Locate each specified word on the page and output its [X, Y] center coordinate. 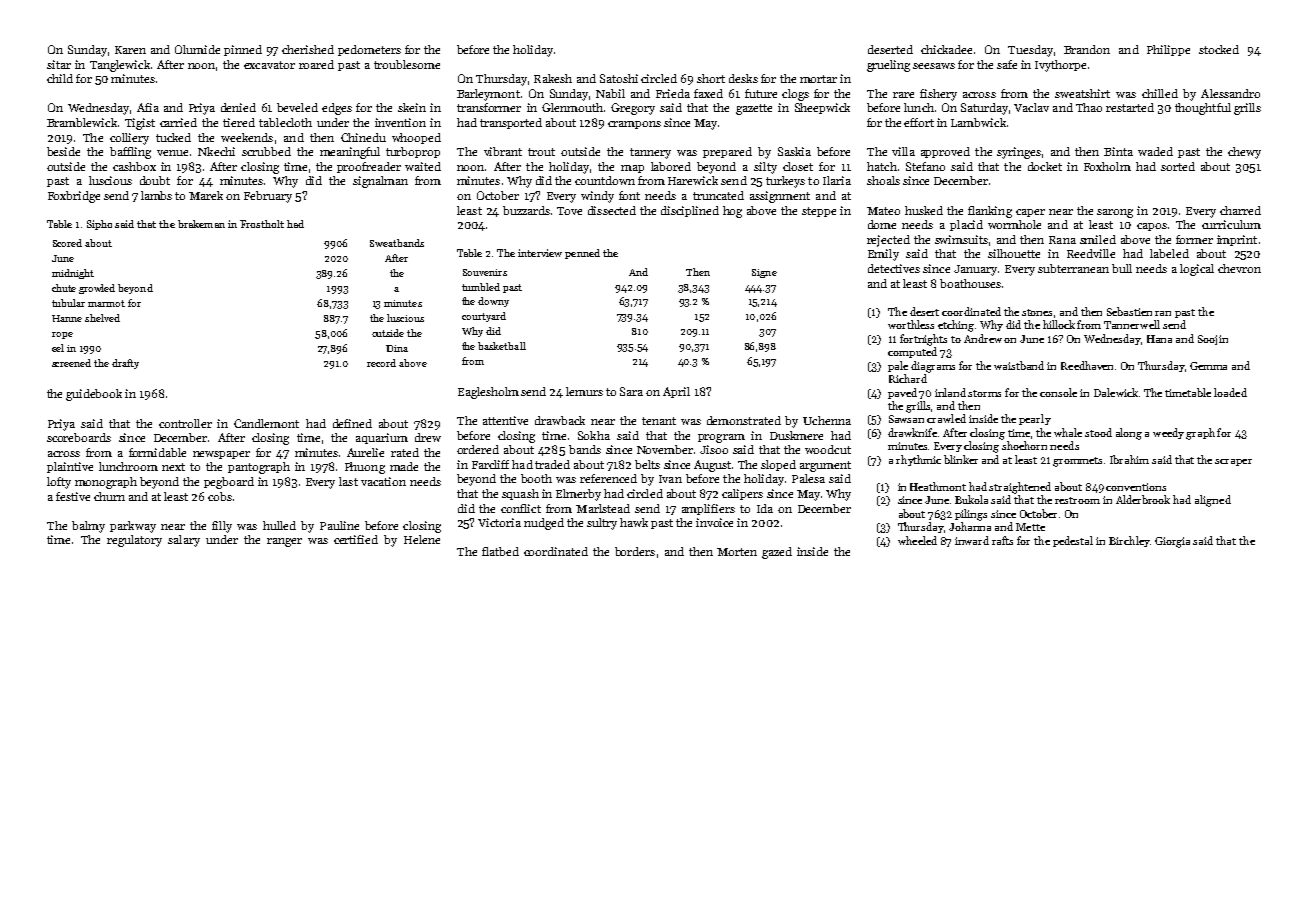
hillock [1059, 324]
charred [1240, 210]
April [676, 392]
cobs [220, 496]
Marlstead [603, 508]
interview [540, 253]
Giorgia [1172, 542]
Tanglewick [120, 66]
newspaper [221, 455]
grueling [888, 66]
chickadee [946, 49]
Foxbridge [74, 197]
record [381, 363]
